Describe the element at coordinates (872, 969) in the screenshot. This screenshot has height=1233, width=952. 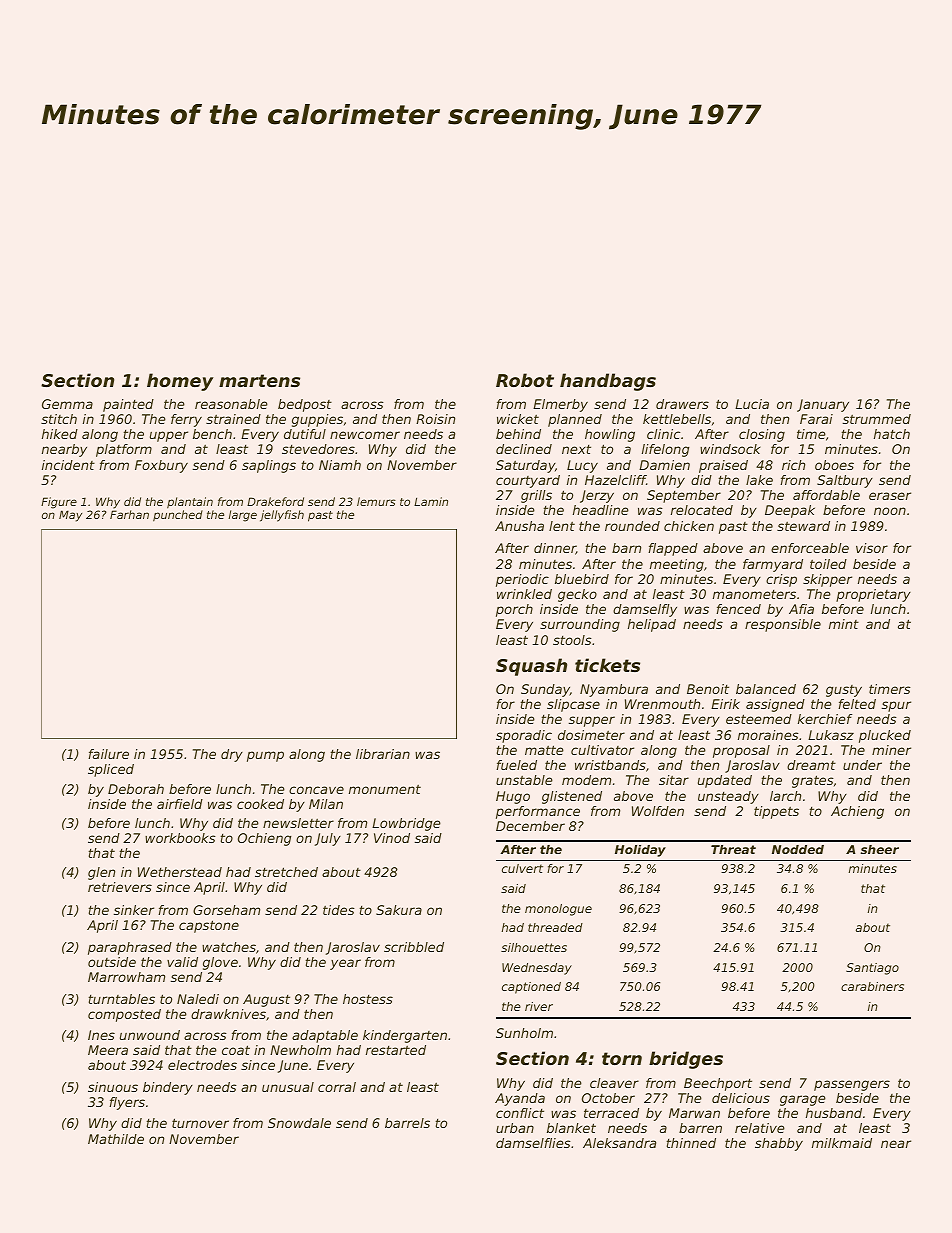
I see `Santiago` at that location.
